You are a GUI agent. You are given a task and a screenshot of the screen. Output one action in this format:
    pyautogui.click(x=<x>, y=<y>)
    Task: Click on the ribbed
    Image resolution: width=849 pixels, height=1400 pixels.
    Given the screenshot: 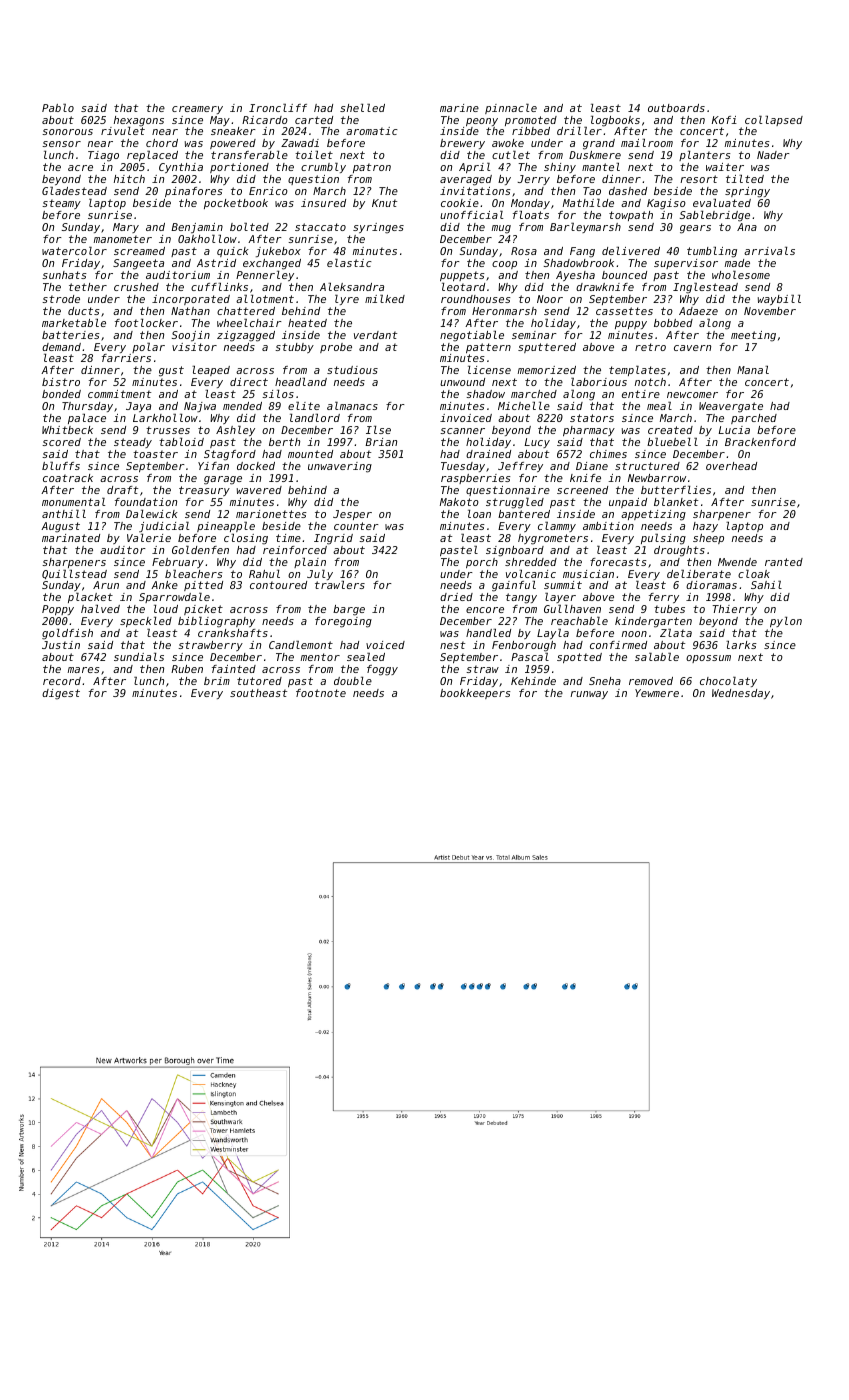 What is the action you would take?
    pyautogui.click(x=531, y=131)
